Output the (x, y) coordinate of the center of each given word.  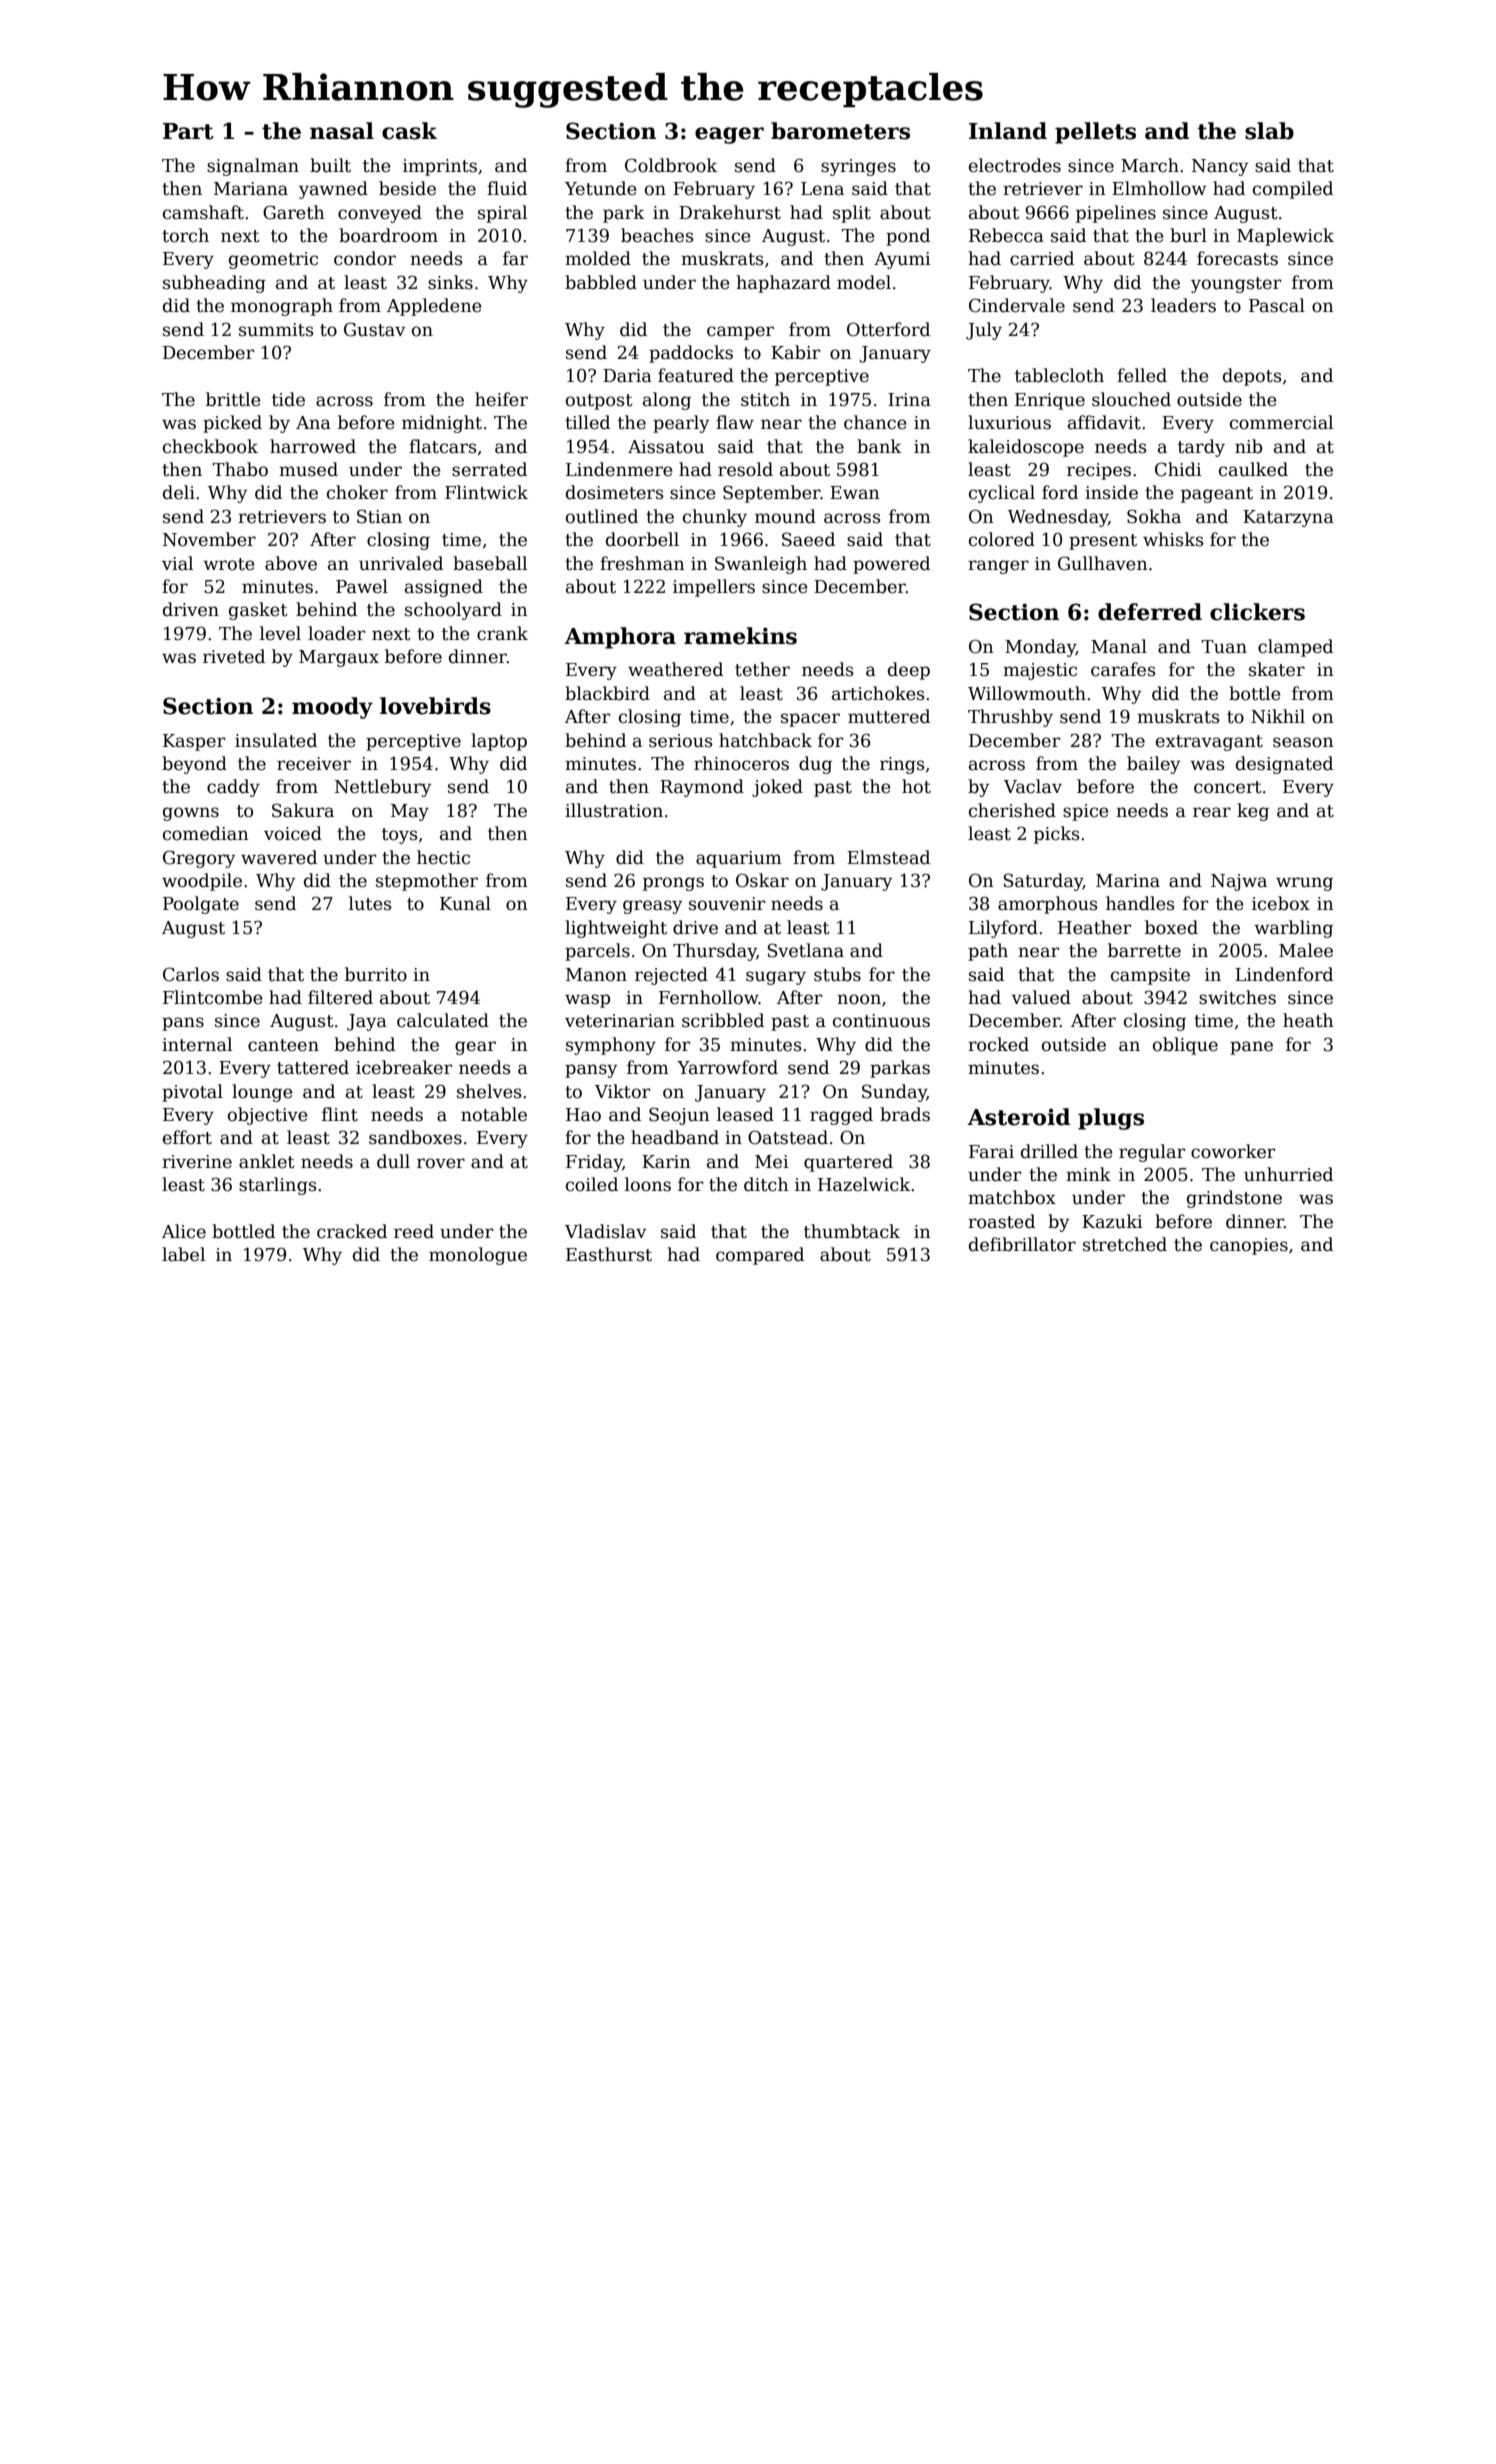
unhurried (1288, 1174)
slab (1269, 131)
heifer (501, 399)
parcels (597, 952)
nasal (342, 131)
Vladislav (605, 1231)
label (183, 1254)
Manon (596, 975)
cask (409, 131)
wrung (1304, 884)
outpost (599, 402)
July (984, 331)
